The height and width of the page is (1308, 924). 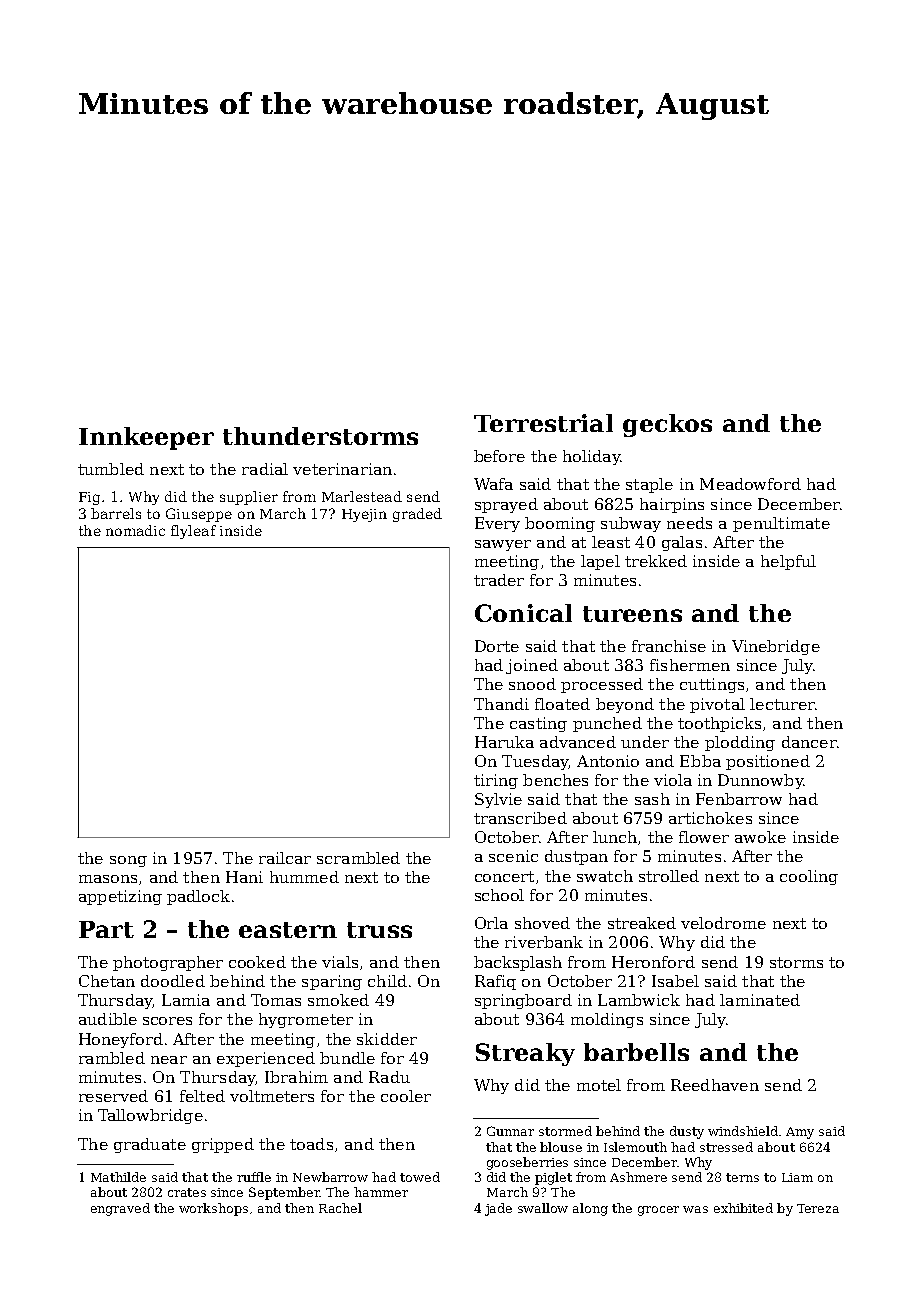 I want to click on Dorte, so click(x=497, y=646).
